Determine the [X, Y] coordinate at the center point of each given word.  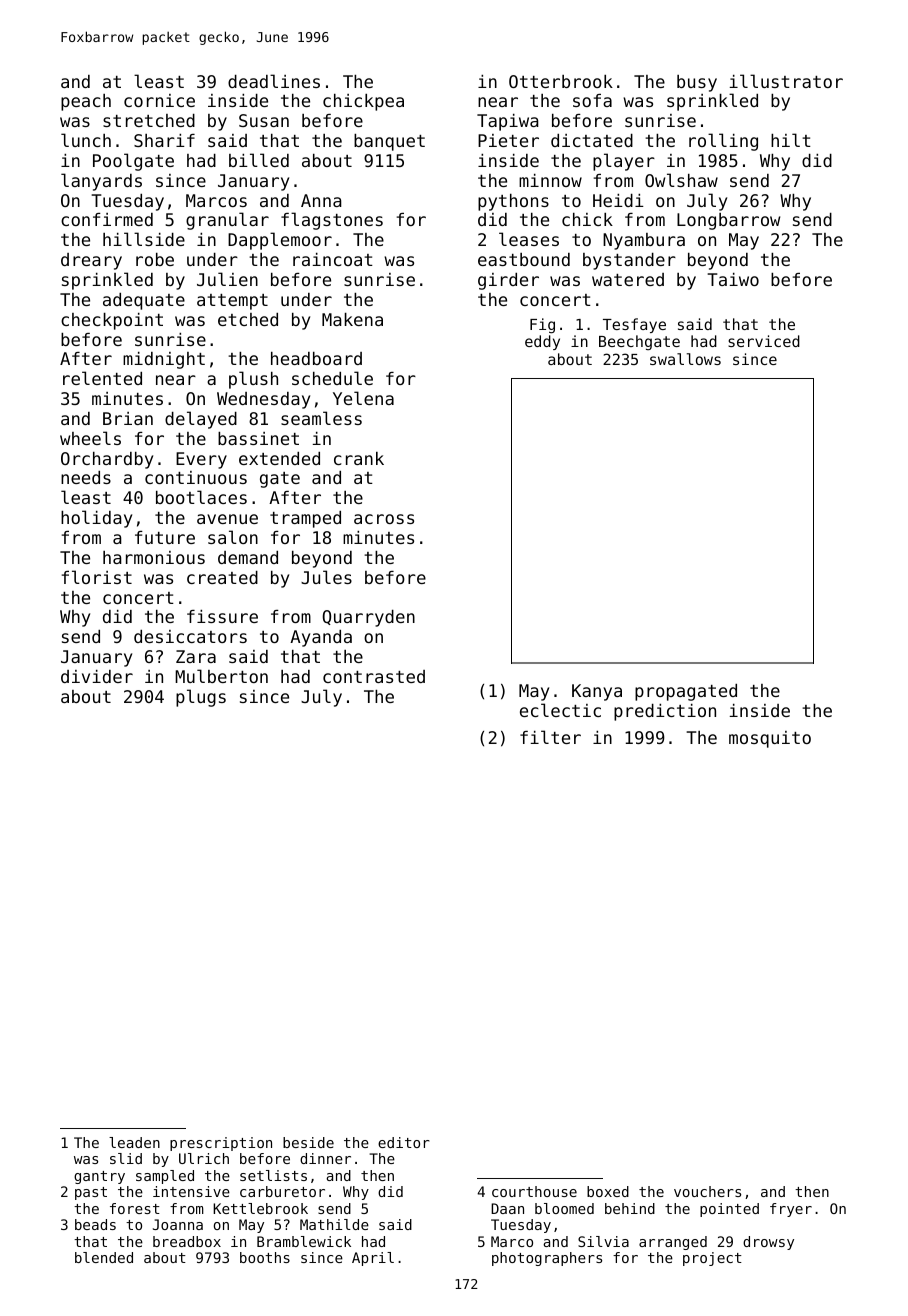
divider [97, 676]
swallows [685, 359]
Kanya [597, 692]
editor [404, 1142]
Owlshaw [681, 180]
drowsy [768, 1243]
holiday [96, 519]
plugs [201, 698]
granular [227, 221]
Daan [507, 1208]
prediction [665, 712]
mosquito [770, 739]
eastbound [524, 259]
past [91, 1193]
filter [550, 737]
